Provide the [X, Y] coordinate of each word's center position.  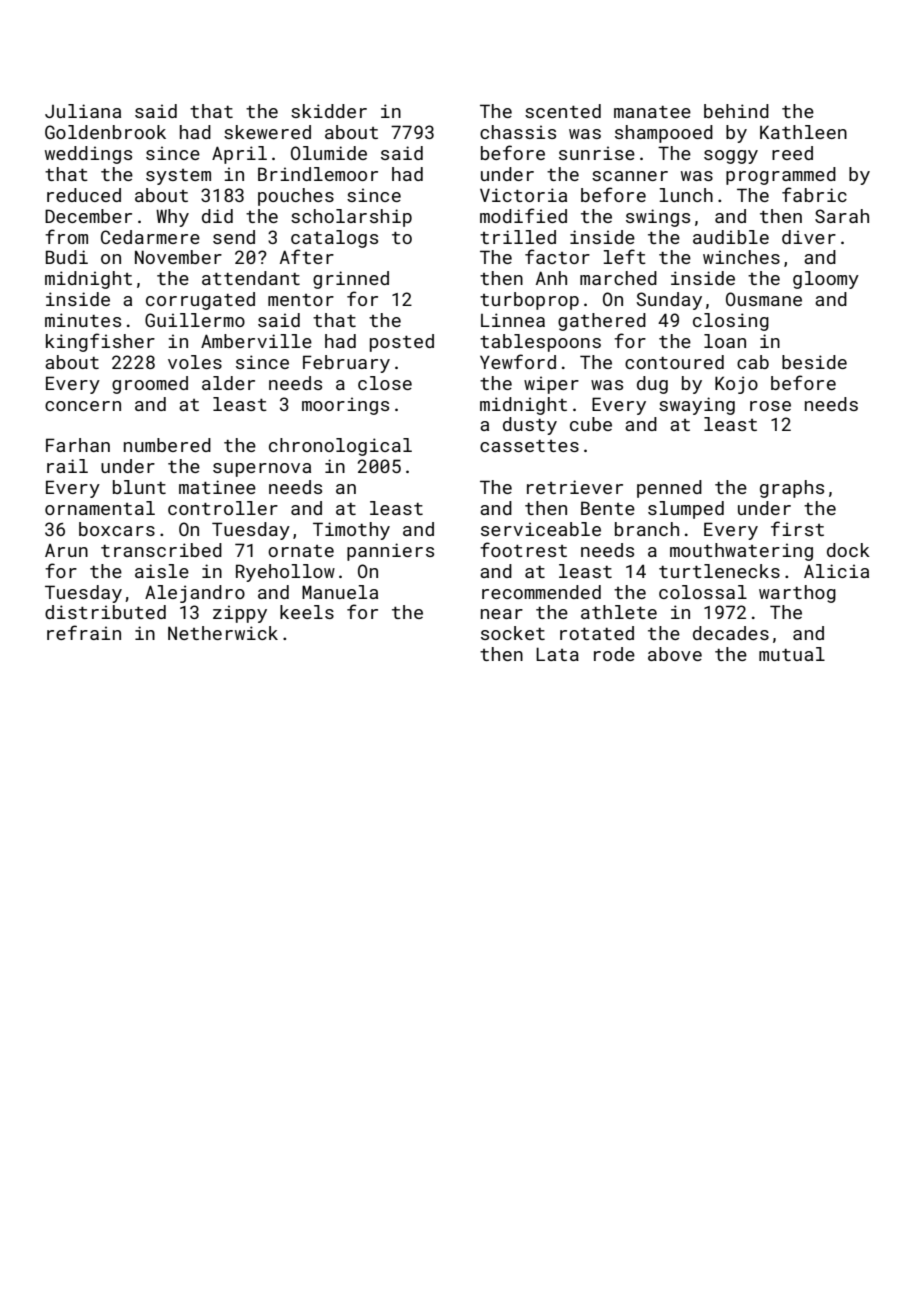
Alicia [836, 571]
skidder [329, 111]
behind [736, 111]
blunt [139, 487]
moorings [345, 406]
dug [652, 385]
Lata [557, 654]
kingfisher [100, 342]
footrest [523, 549]
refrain [84, 632]
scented [563, 111]
